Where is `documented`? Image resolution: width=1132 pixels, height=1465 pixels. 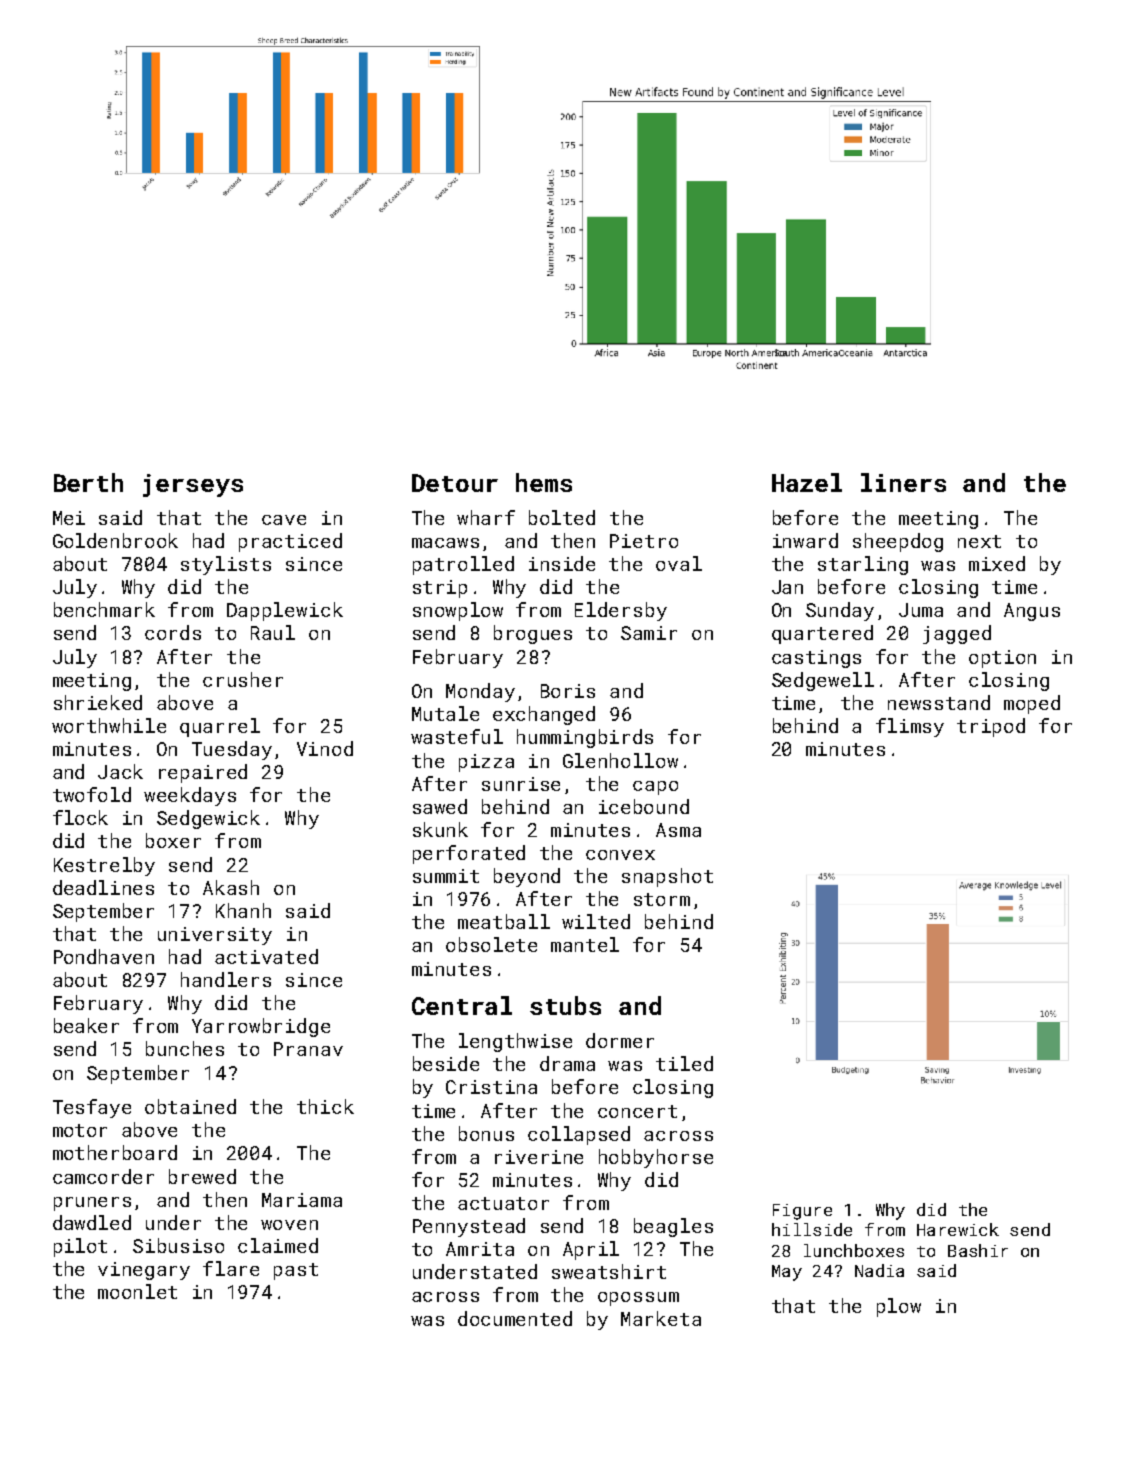
documented is located at coordinates (515, 1318).
